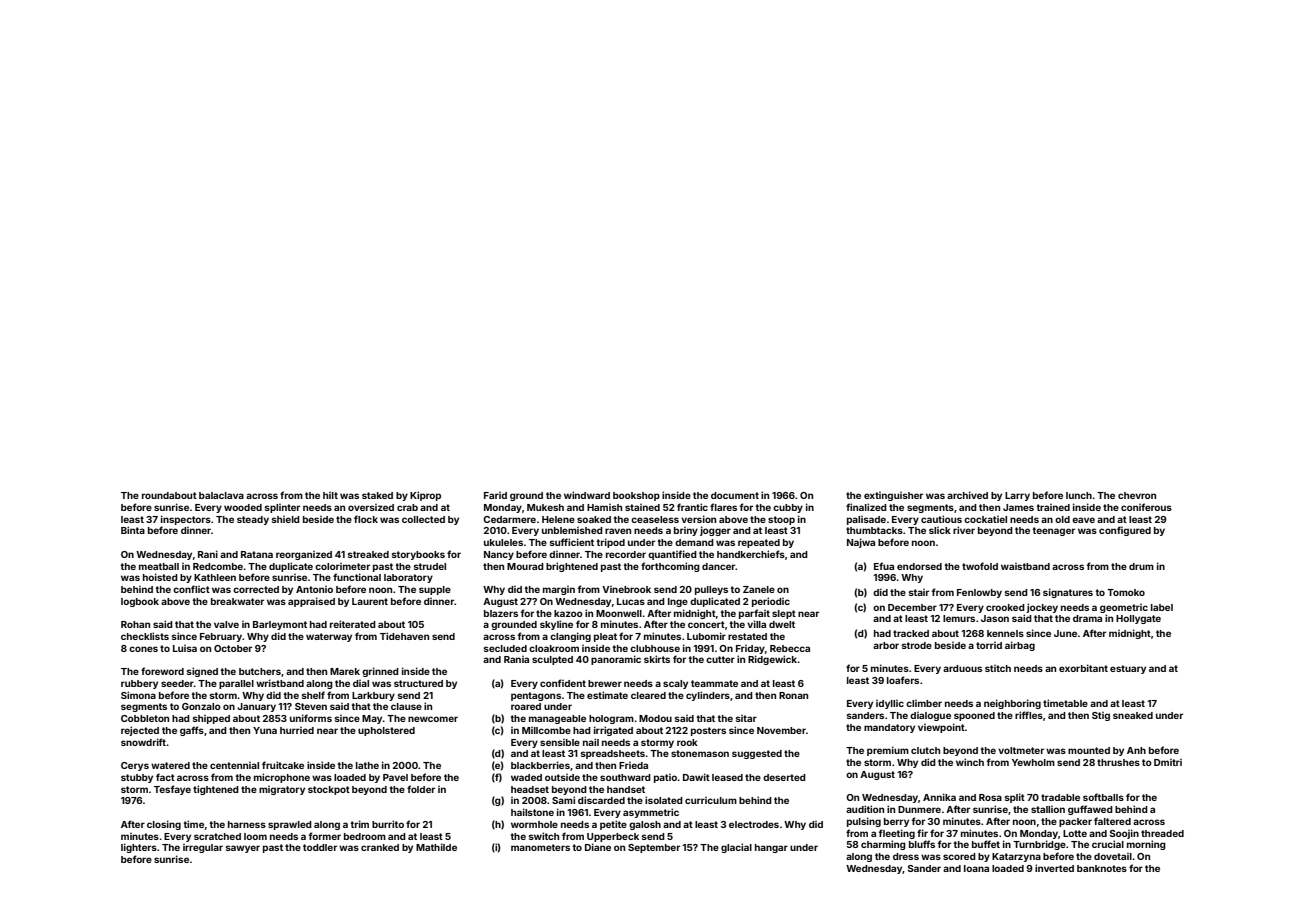 The width and height of the image is (1308, 924). What do you see at coordinates (1133, 715) in the image?
I see `sneaked` at bounding box center [1133, 715].
